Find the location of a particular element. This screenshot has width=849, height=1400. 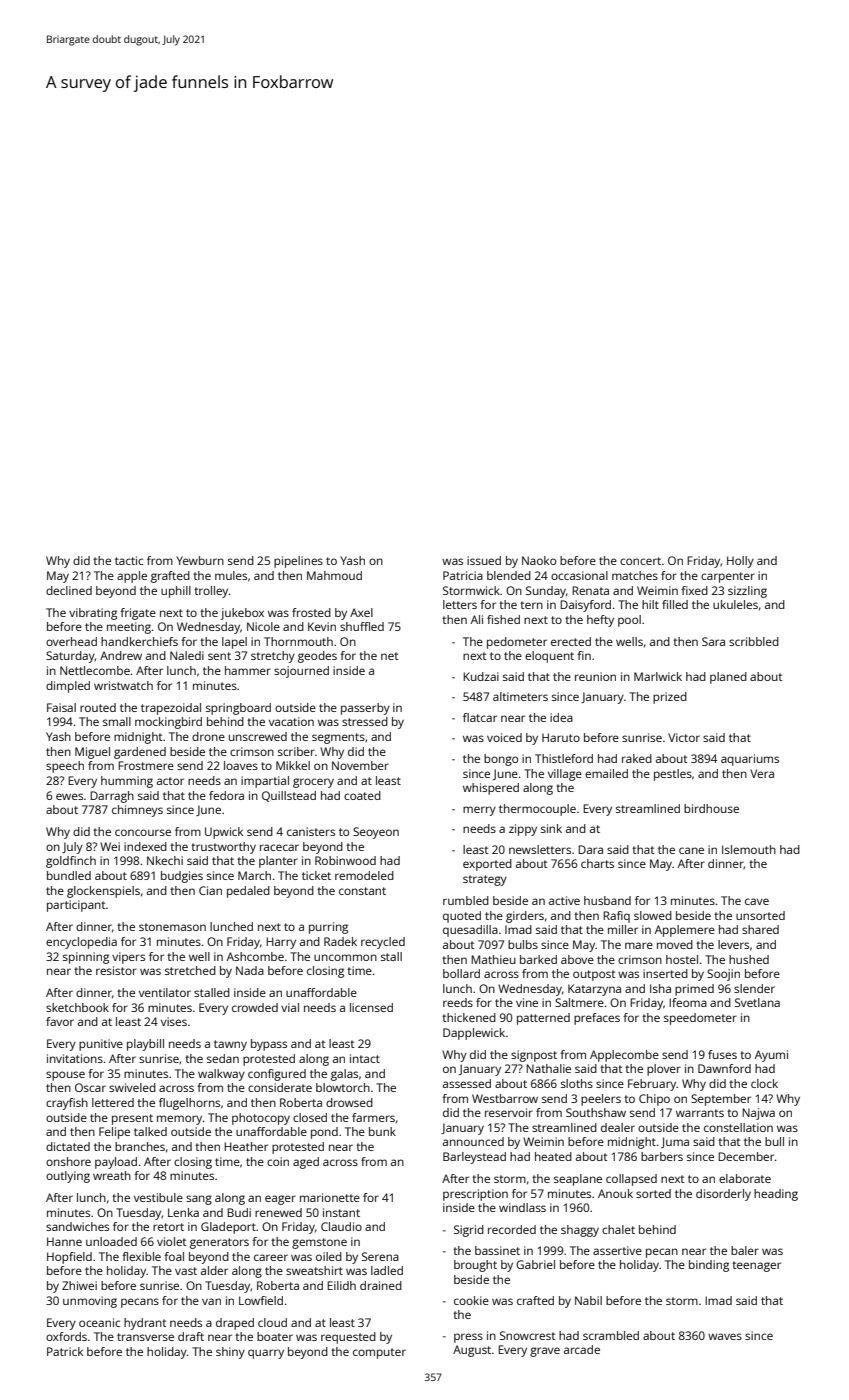

quarry is located at coordinates (266, 1354).
